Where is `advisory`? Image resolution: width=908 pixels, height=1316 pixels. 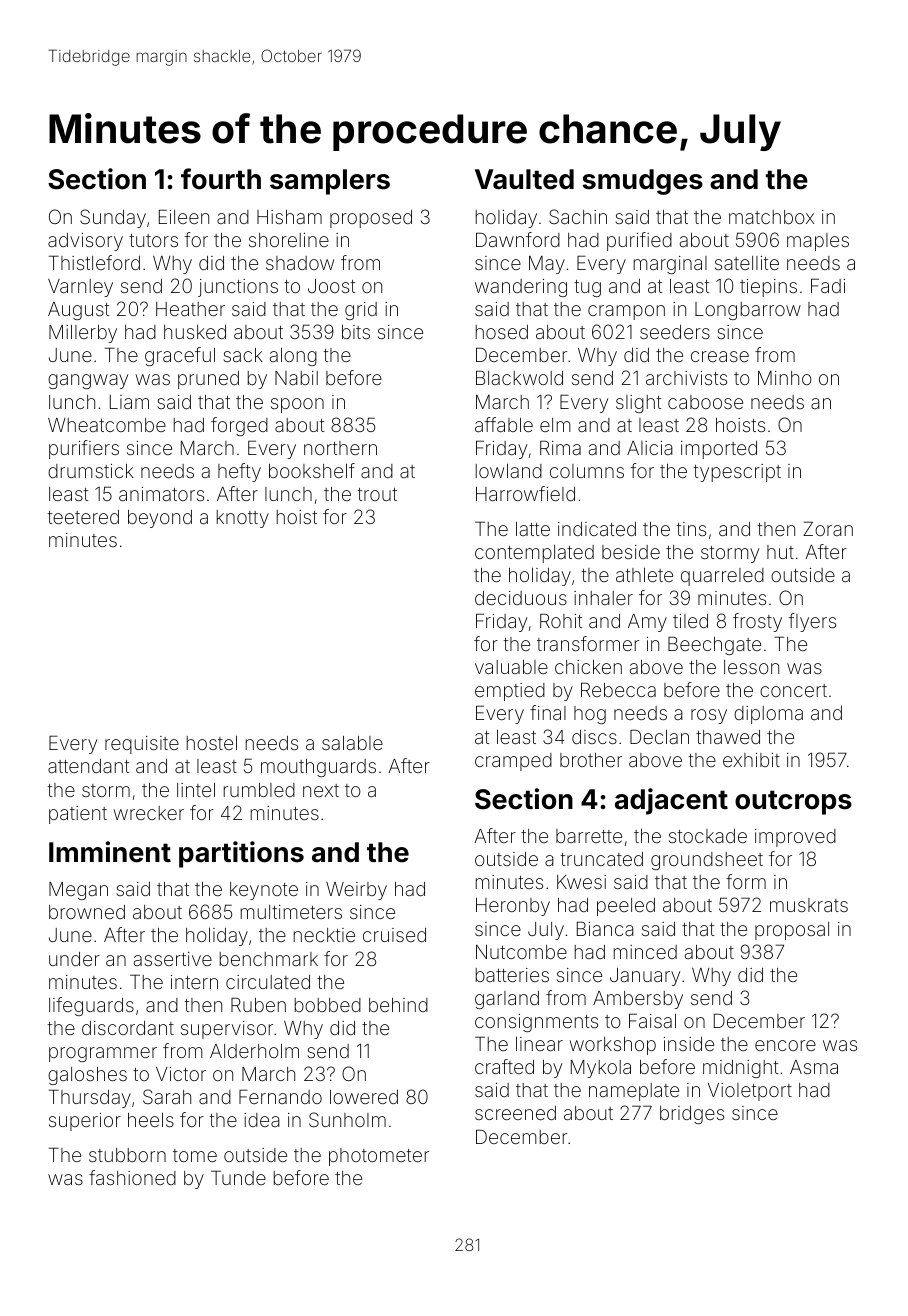
advisory is located at coordinates (85, 242).
